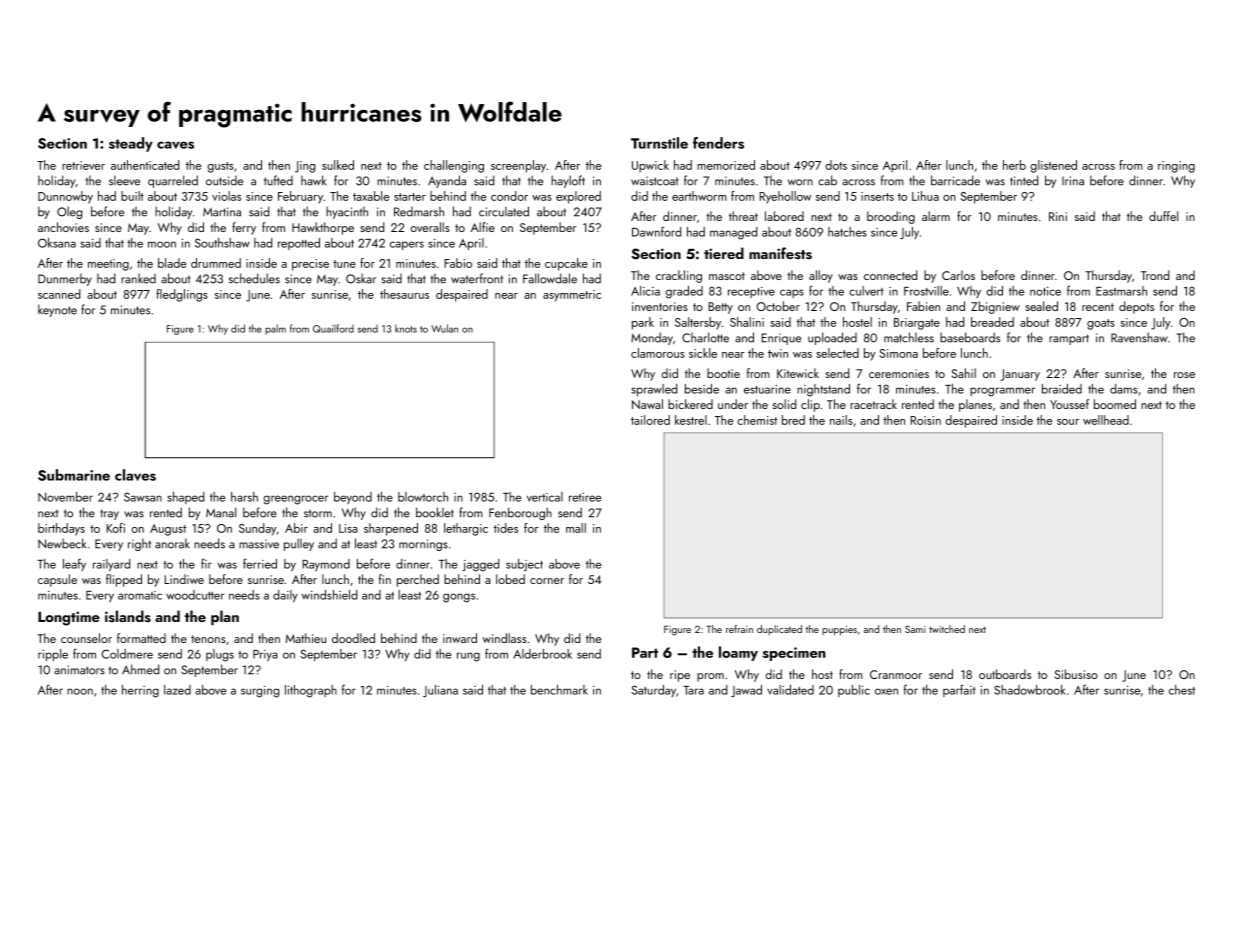  I want to click on February, so click(300, 197).
